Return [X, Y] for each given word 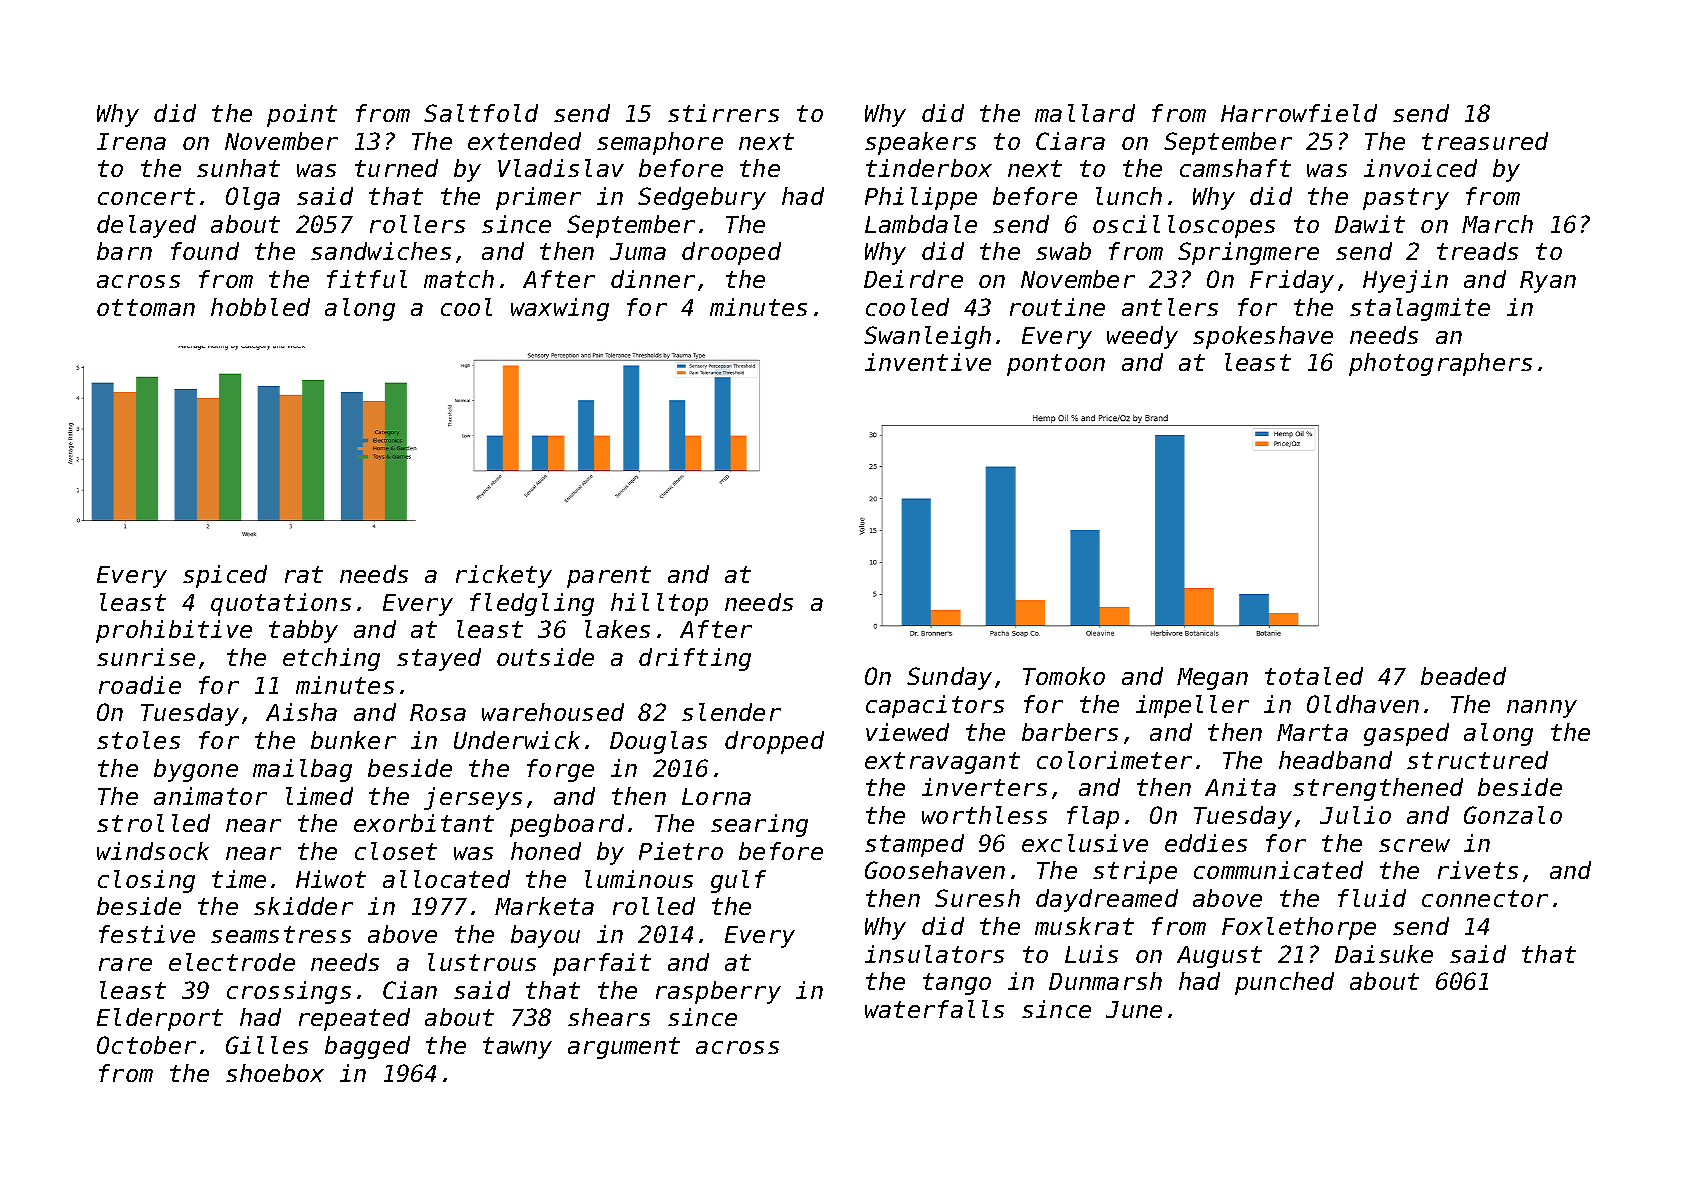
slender [731, 712]
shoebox [275, 1073]
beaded [1463, 676]
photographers [1440, 364]
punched [1284, 983]
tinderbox [929, 168]
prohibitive [174, 631]
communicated [1278, 870]
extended [524, 141]
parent [609, 577]
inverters [984, 787]
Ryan [1548, 282]
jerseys [473, 798]
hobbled [260, 307]
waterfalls [934, 1009]
